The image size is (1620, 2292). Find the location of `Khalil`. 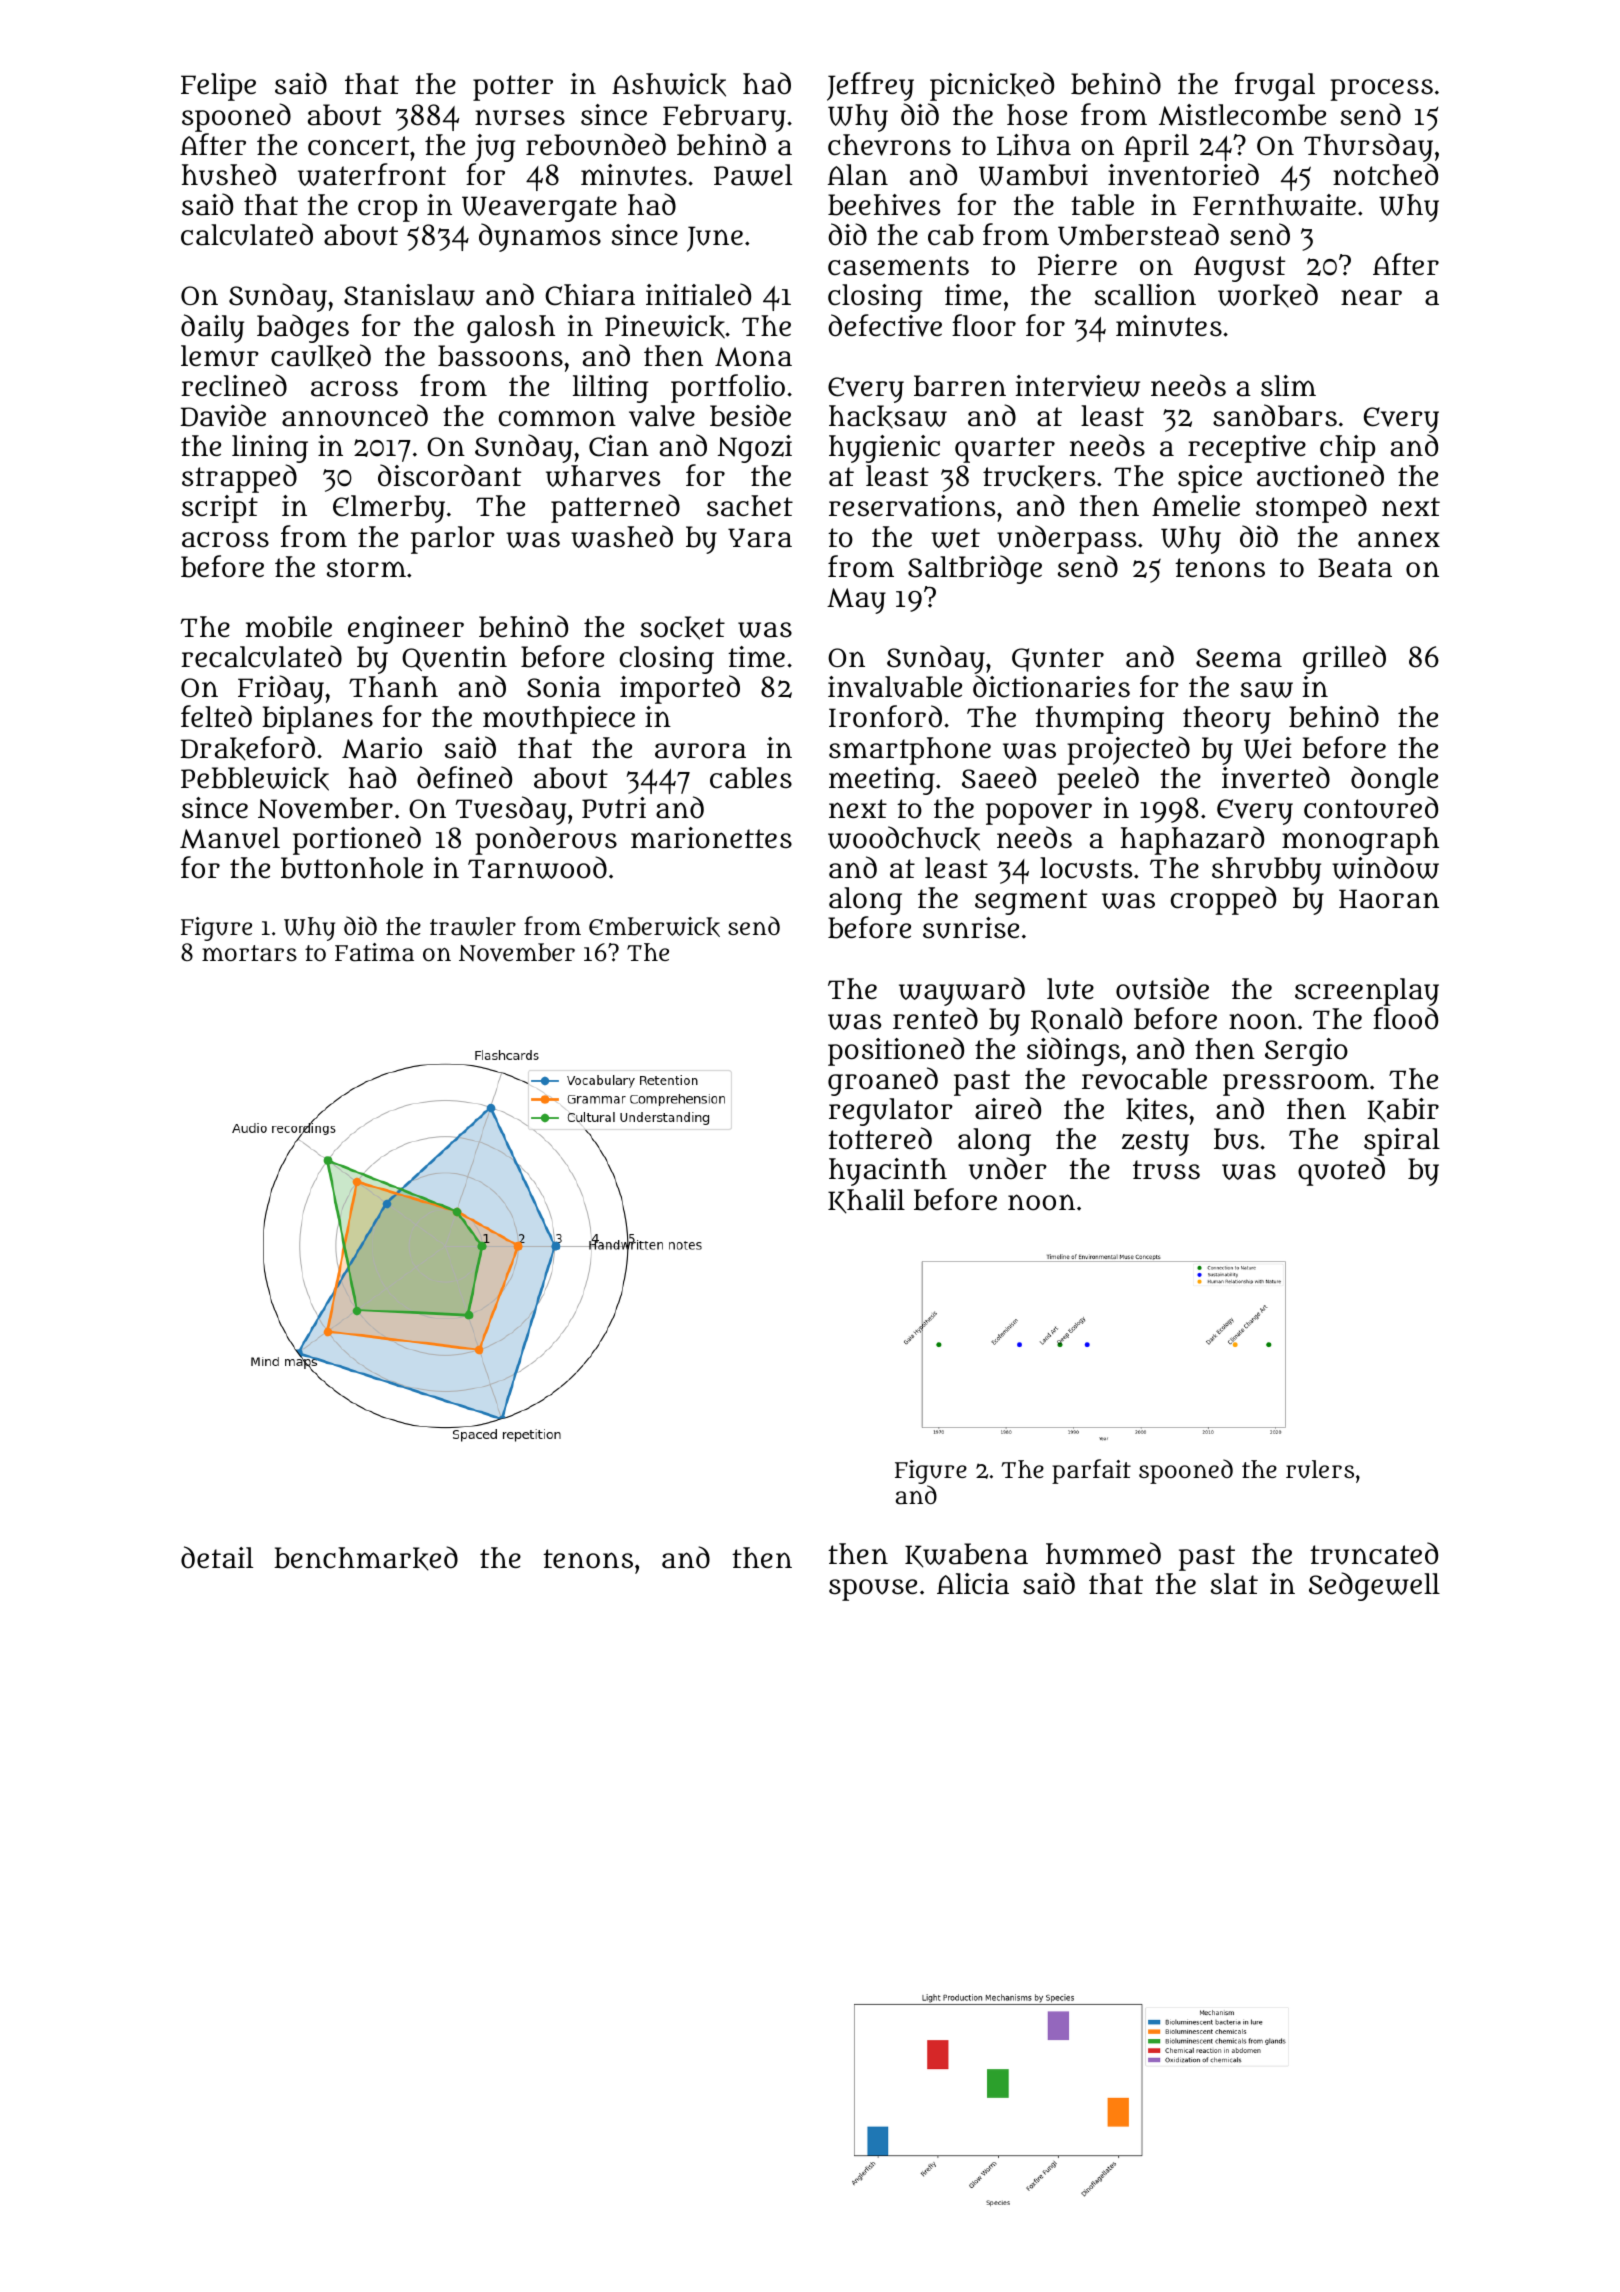

Khalil is located at coordinates (866, 1201).
